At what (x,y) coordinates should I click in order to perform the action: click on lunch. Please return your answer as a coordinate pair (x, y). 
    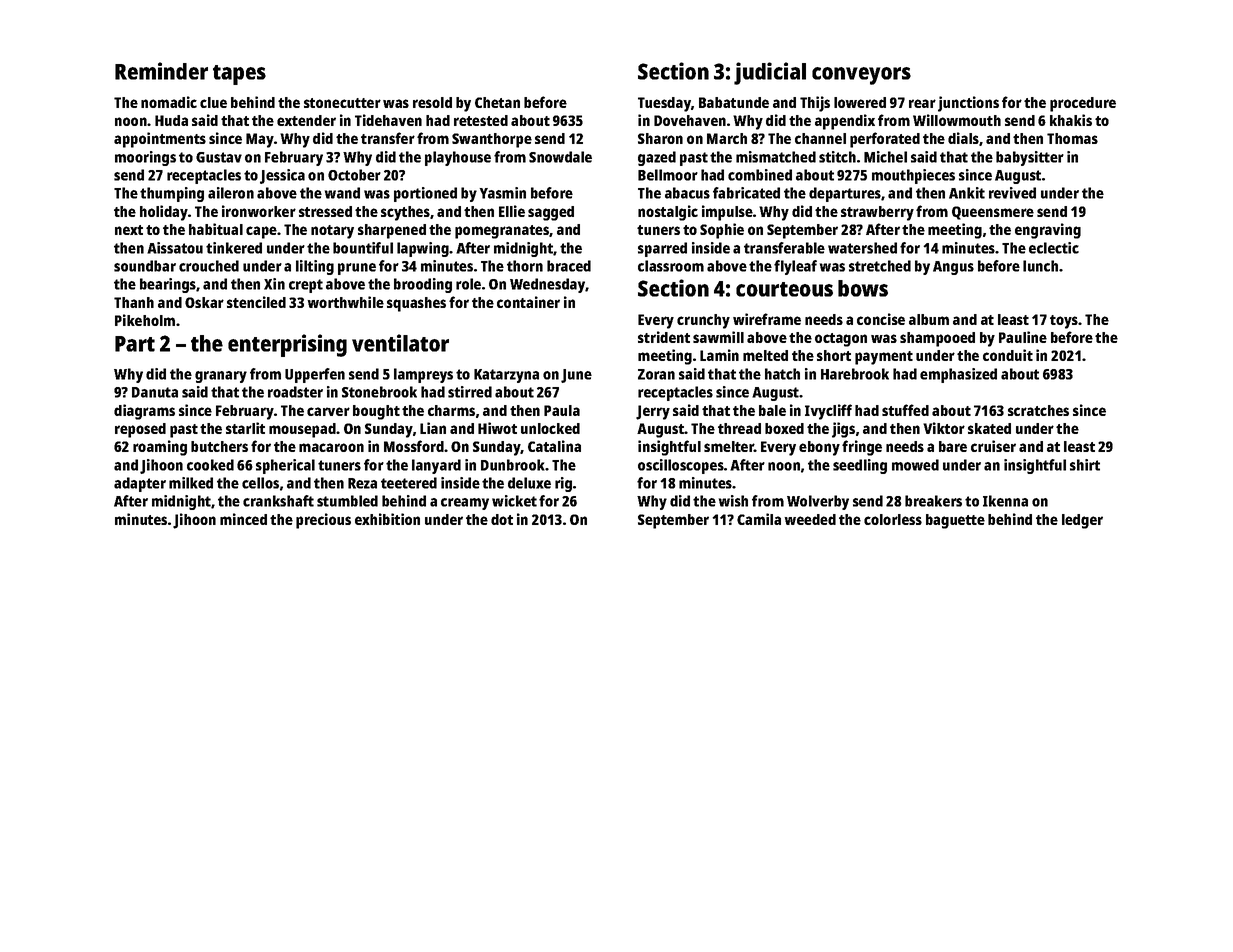
    Looking at the image, I should click on (1040, 266).
